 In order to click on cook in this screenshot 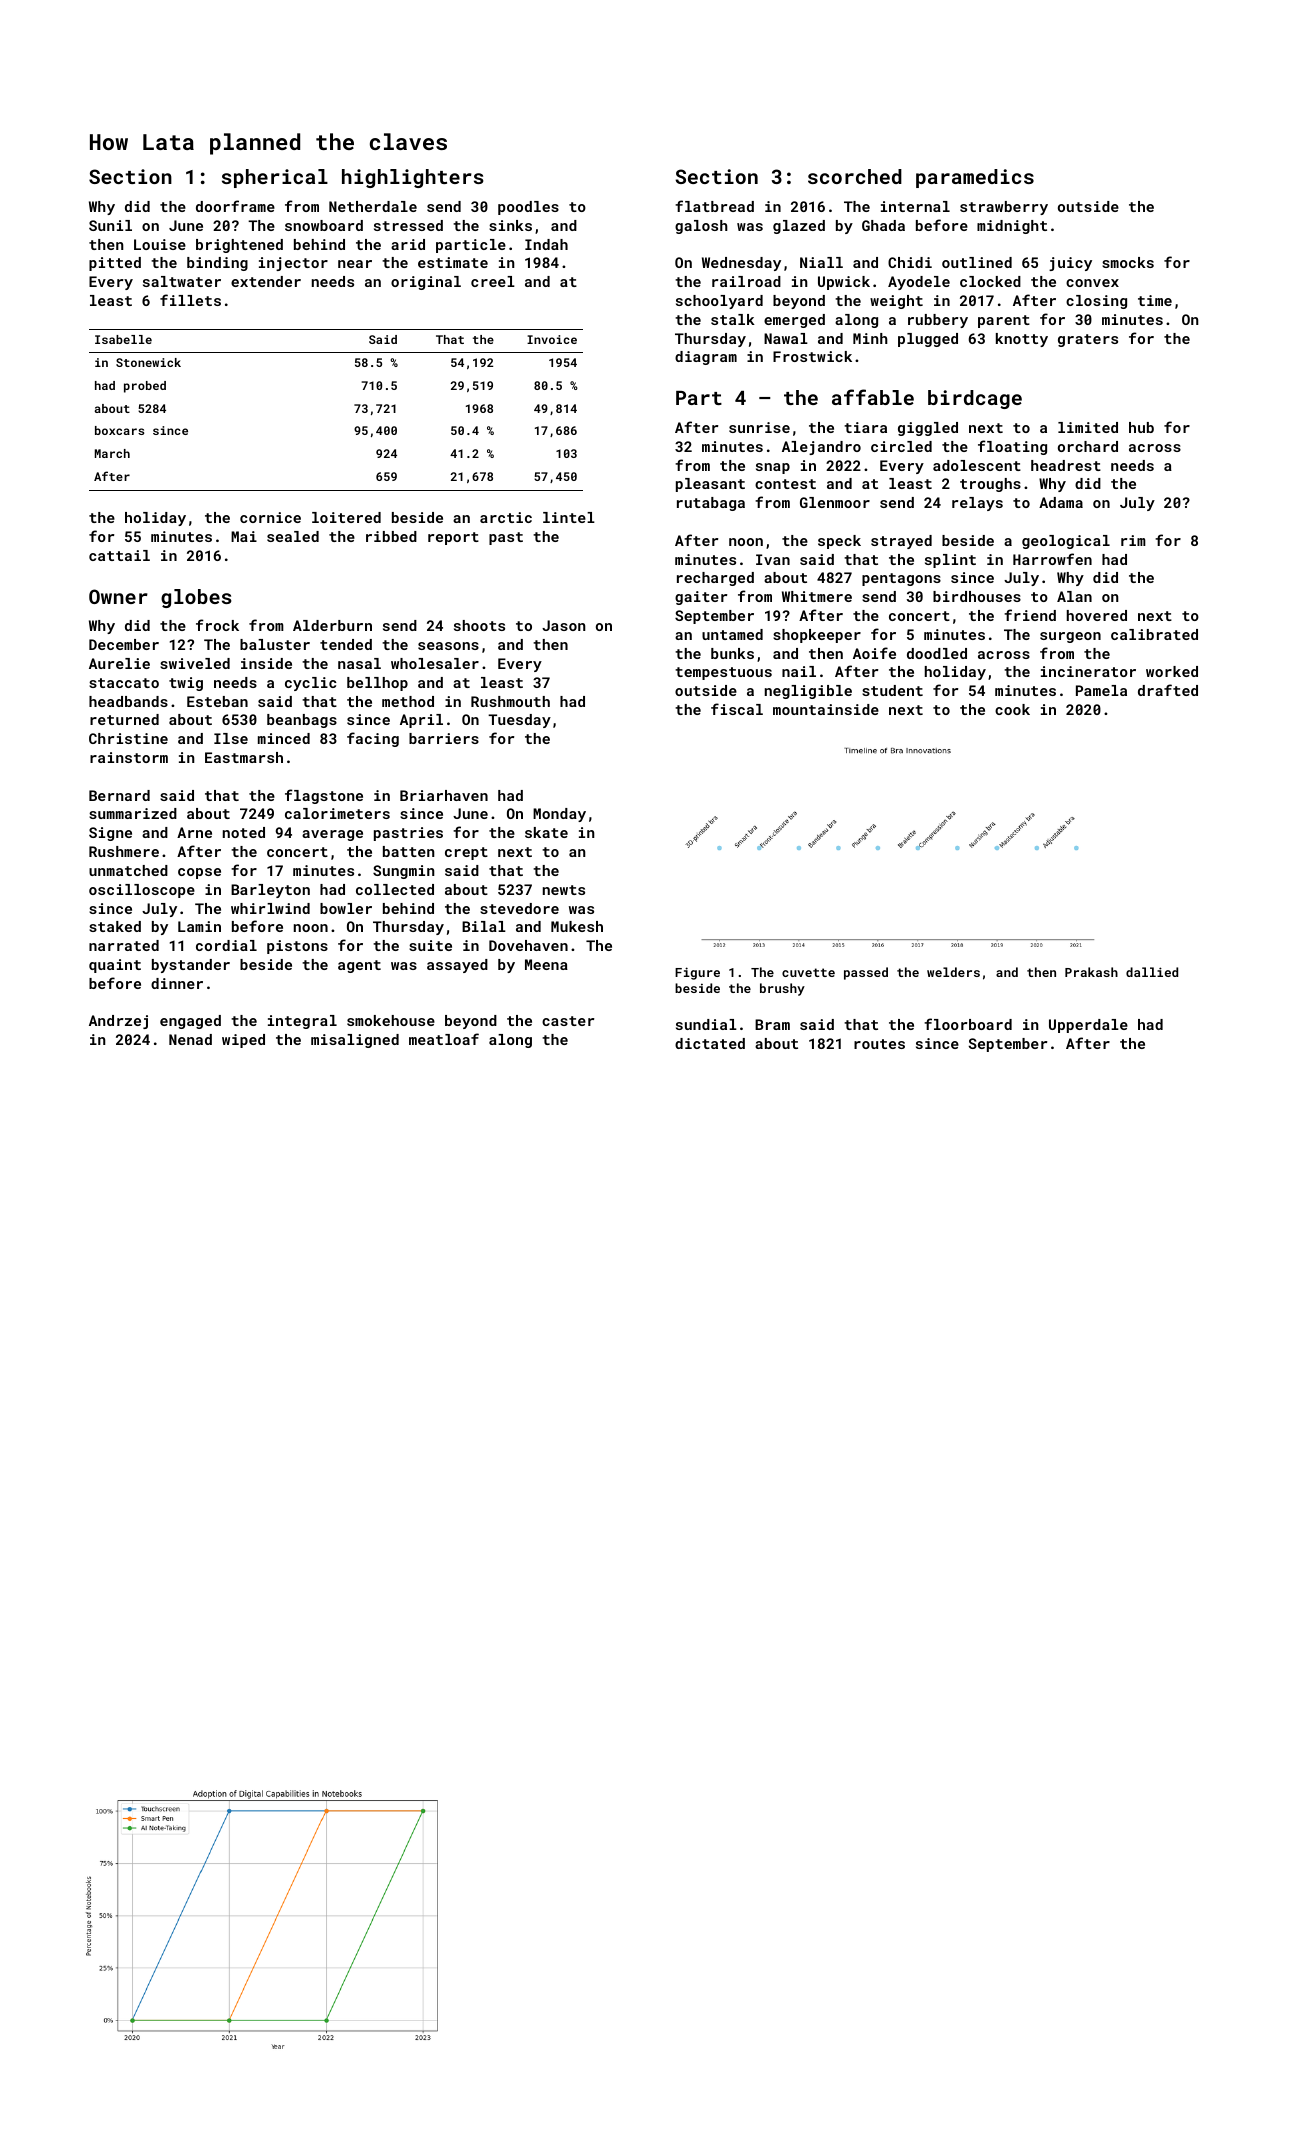, I will do `click(1012, 709)`.
